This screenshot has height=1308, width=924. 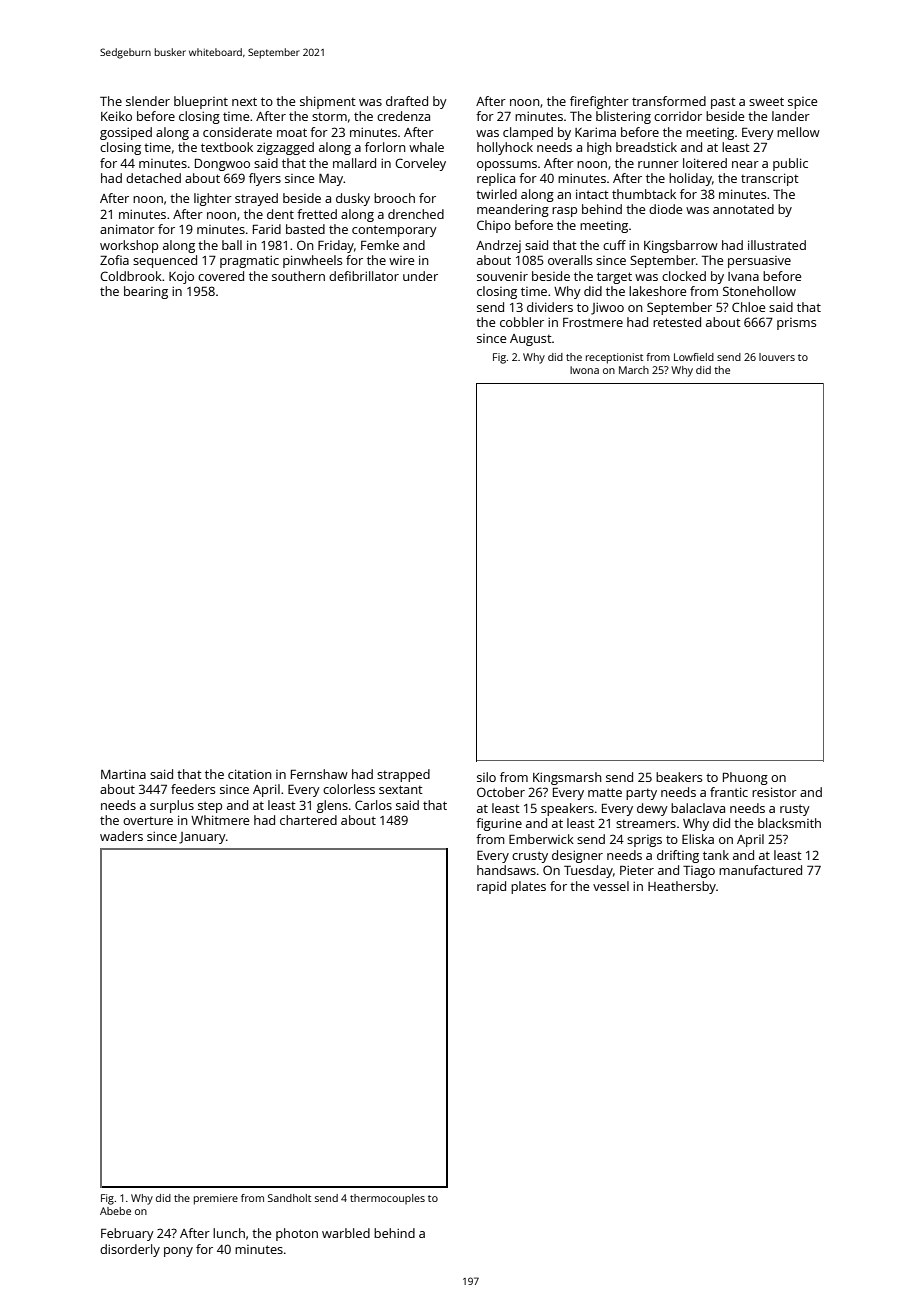 What do you see at coordinates (496, 179) in the screenshot?
I see `replica` at bounding box center [496, 179].
